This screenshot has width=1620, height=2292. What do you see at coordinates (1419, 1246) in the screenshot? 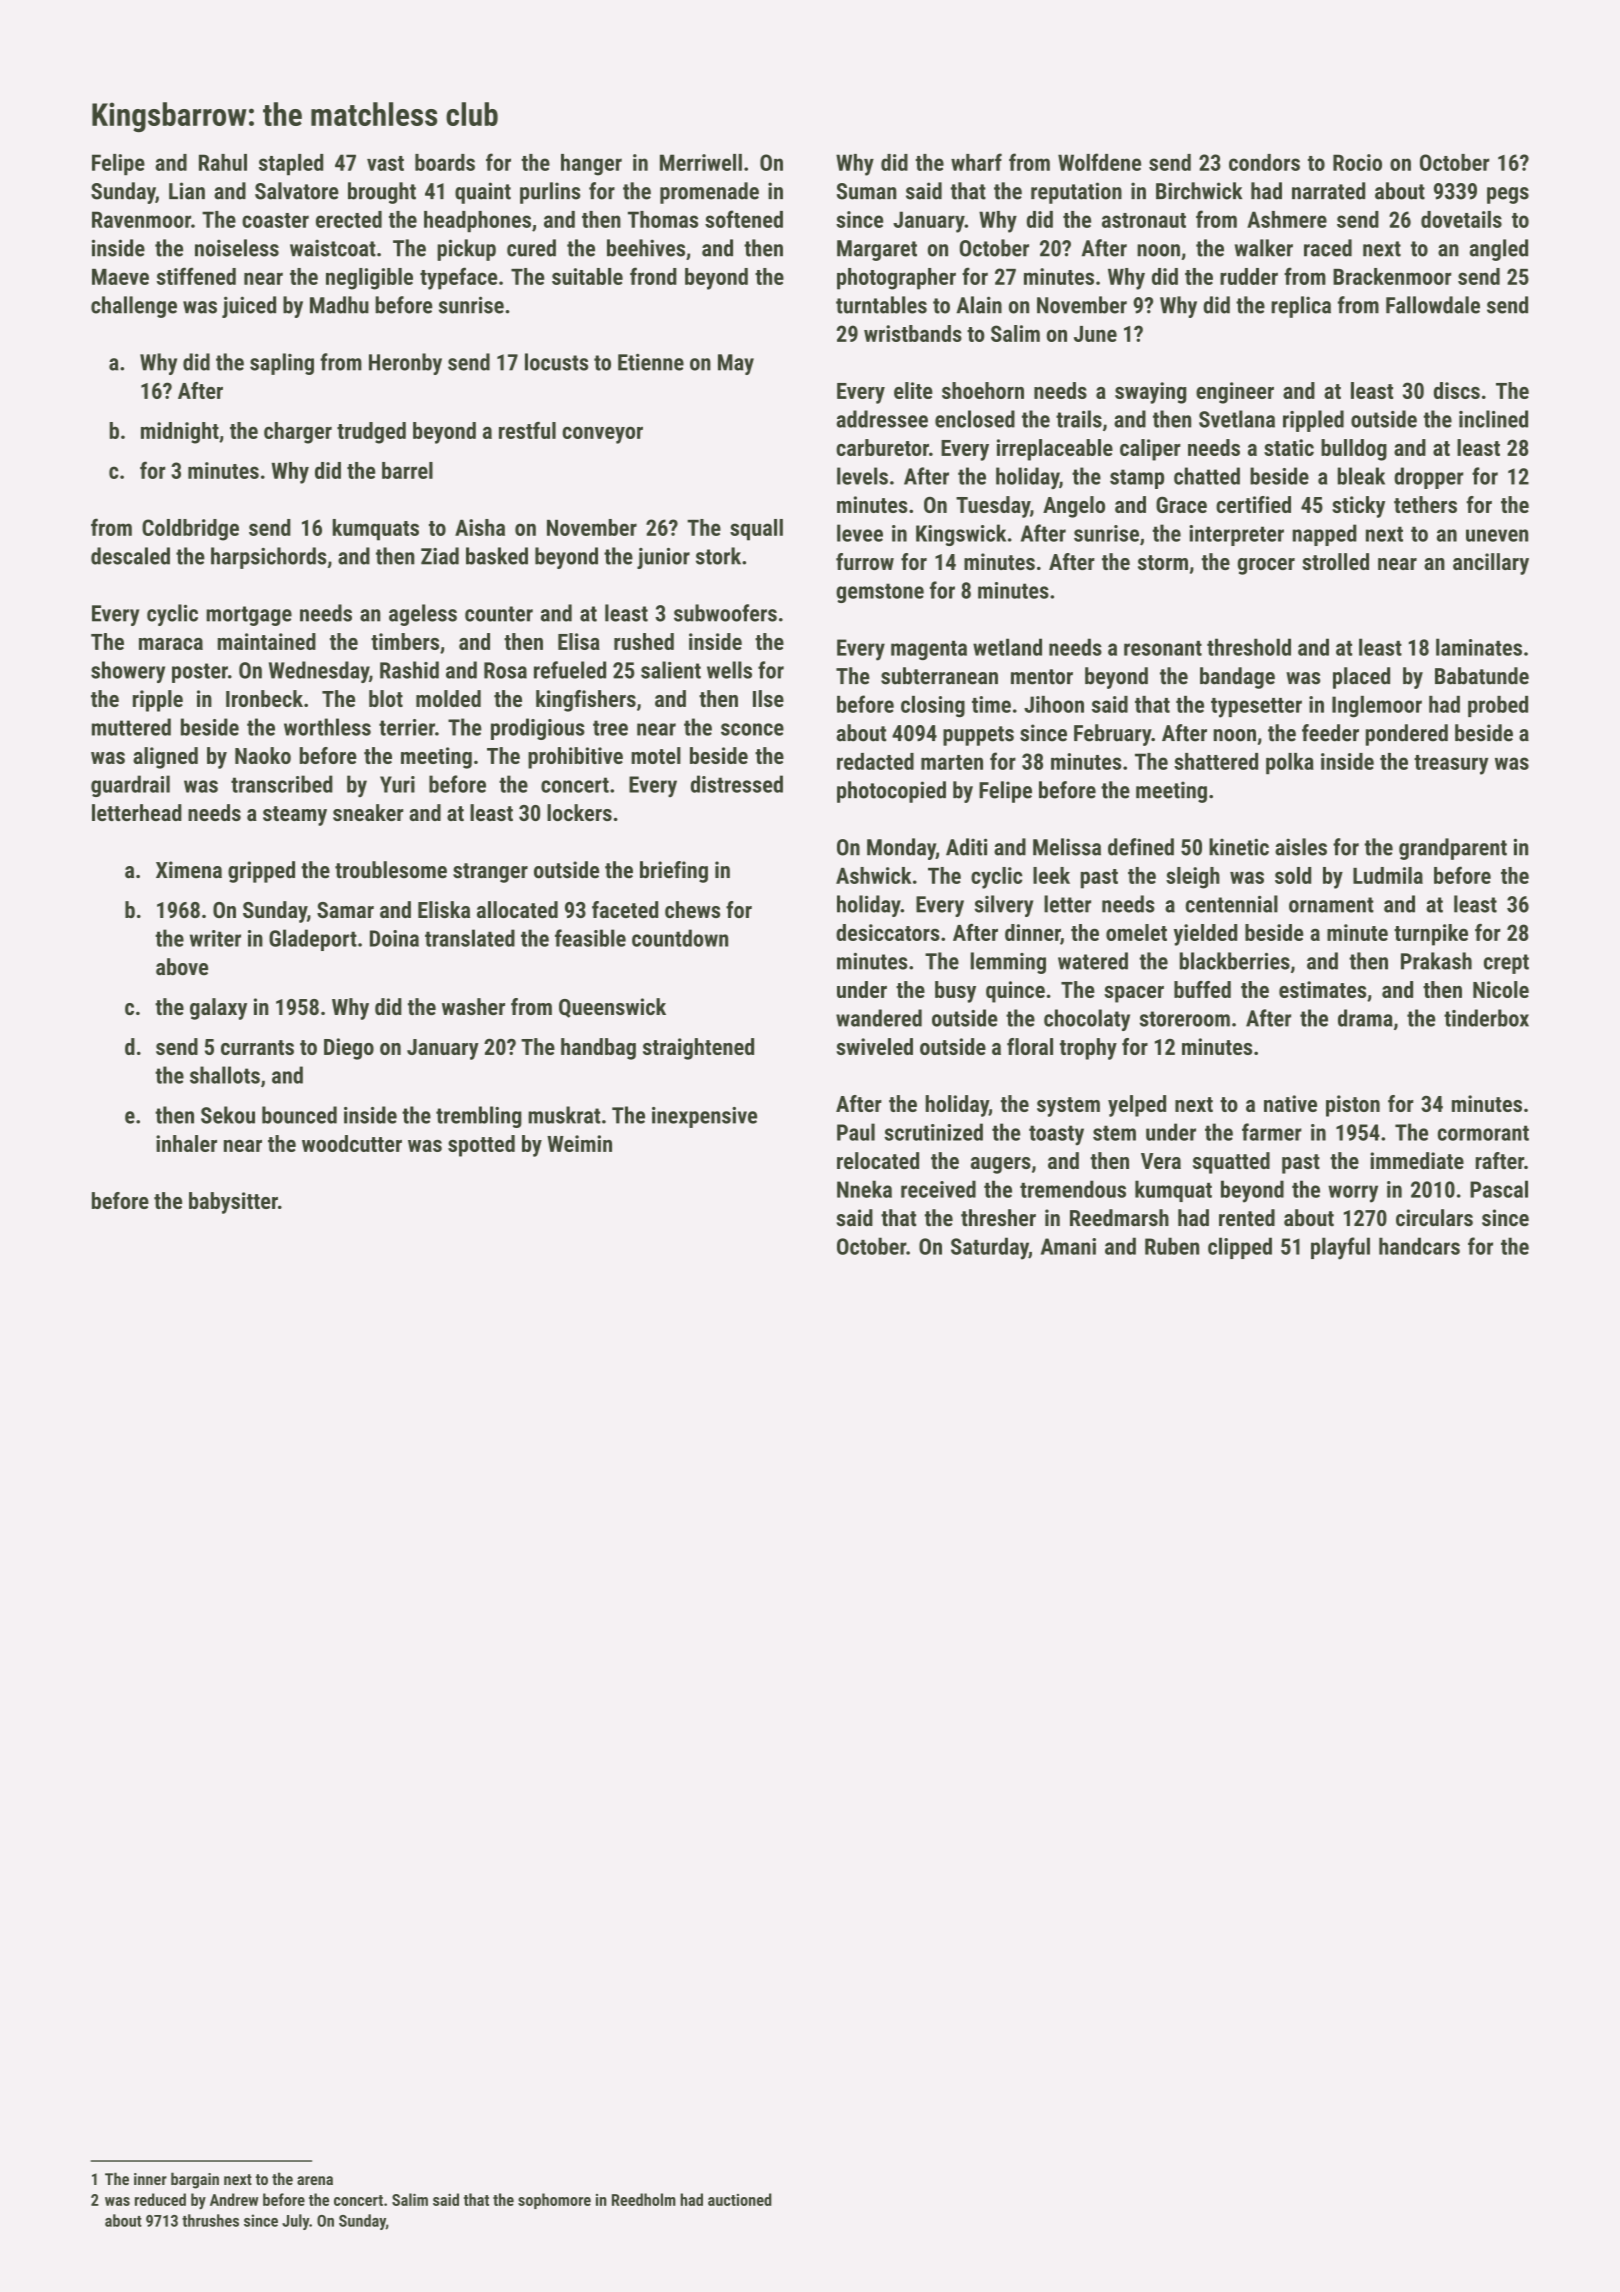
I see `handcars` at bounding box center [1419, 1246].
